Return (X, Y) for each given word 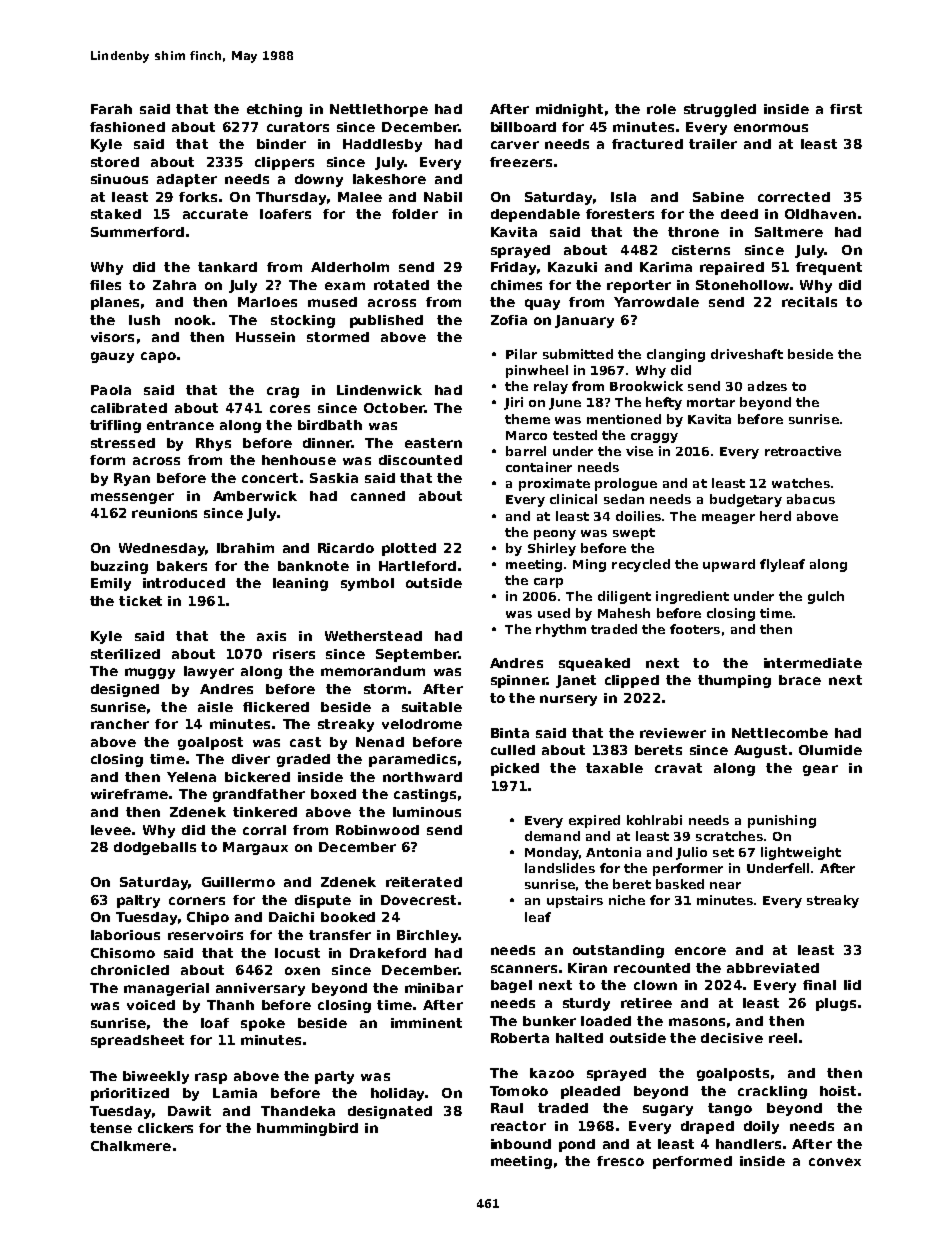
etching (274, 110)
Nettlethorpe (379, 110)
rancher (120, 724)
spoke (263, 1024)
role (661, 109)
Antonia (613, 852)
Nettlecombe (780, 733)
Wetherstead (373, 636)
